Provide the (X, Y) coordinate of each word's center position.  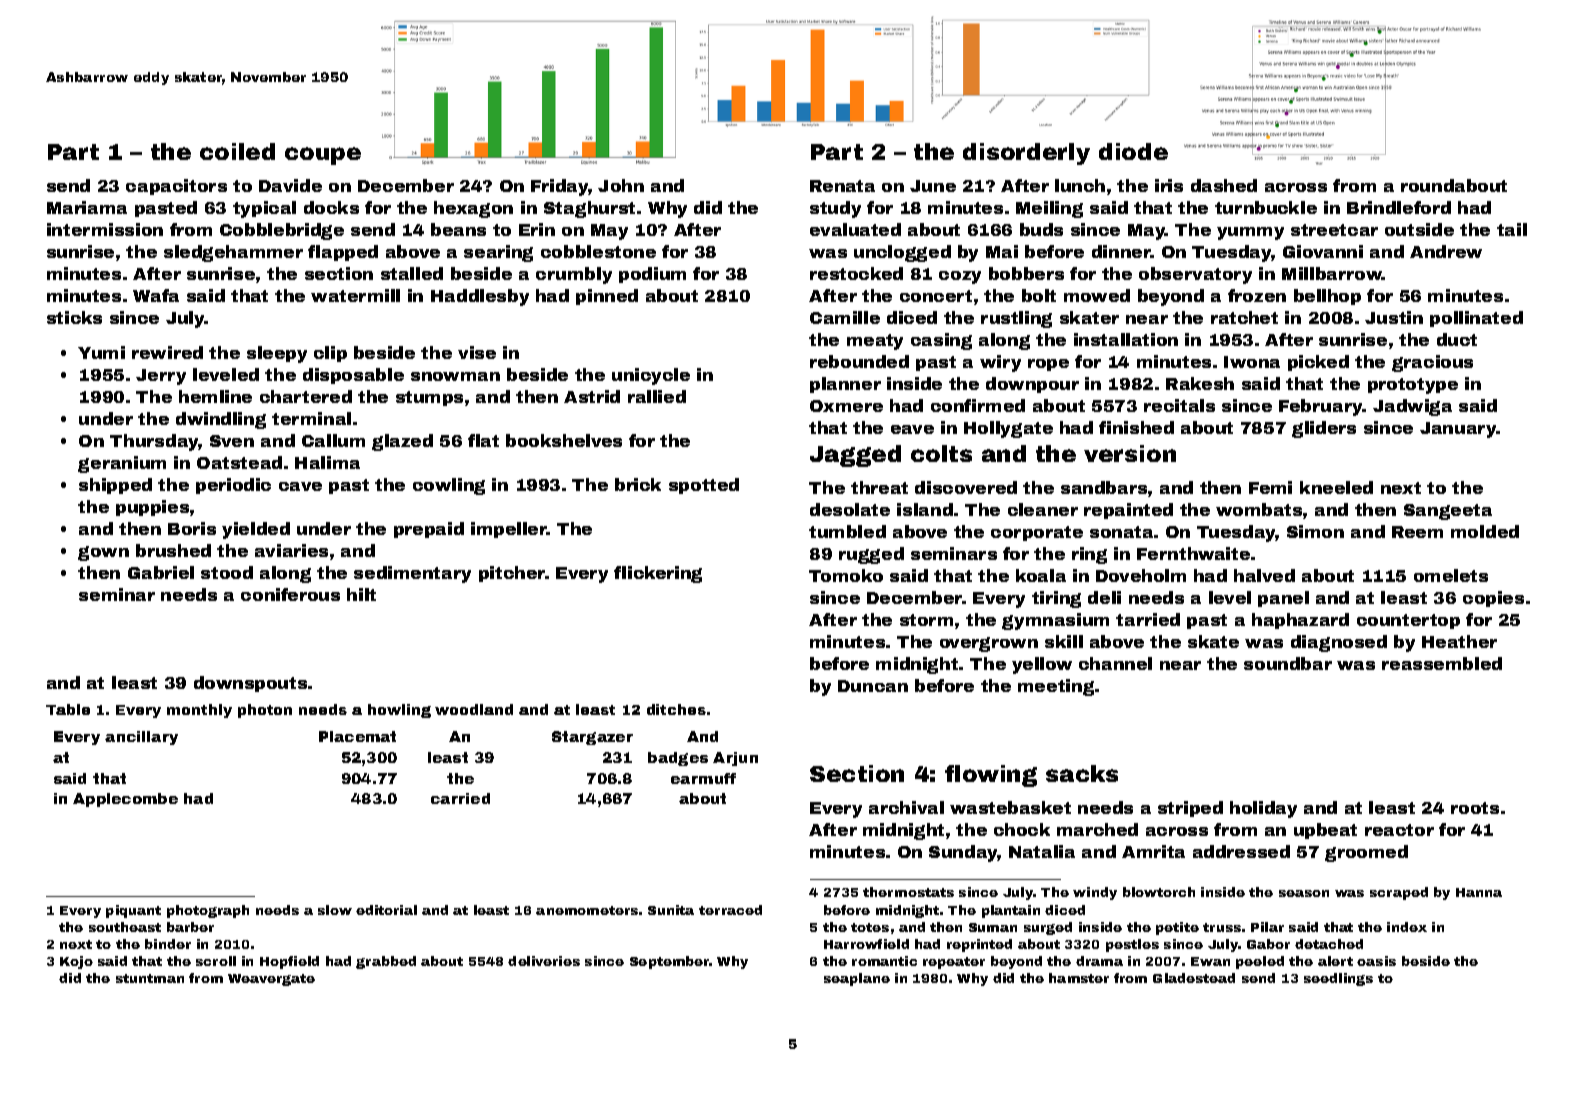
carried (460, 798)
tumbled (847, 531)
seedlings (1338, 979)
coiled (237, 151)
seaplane (857, 979)
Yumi (101, 352)
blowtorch (1159, 892)
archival (906, 807)
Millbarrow (1332, 273)
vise (477, 352)
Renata (842, 186)
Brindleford (1399, 207)
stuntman (150, 978)
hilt (361, 594)
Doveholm (1141, 575)
